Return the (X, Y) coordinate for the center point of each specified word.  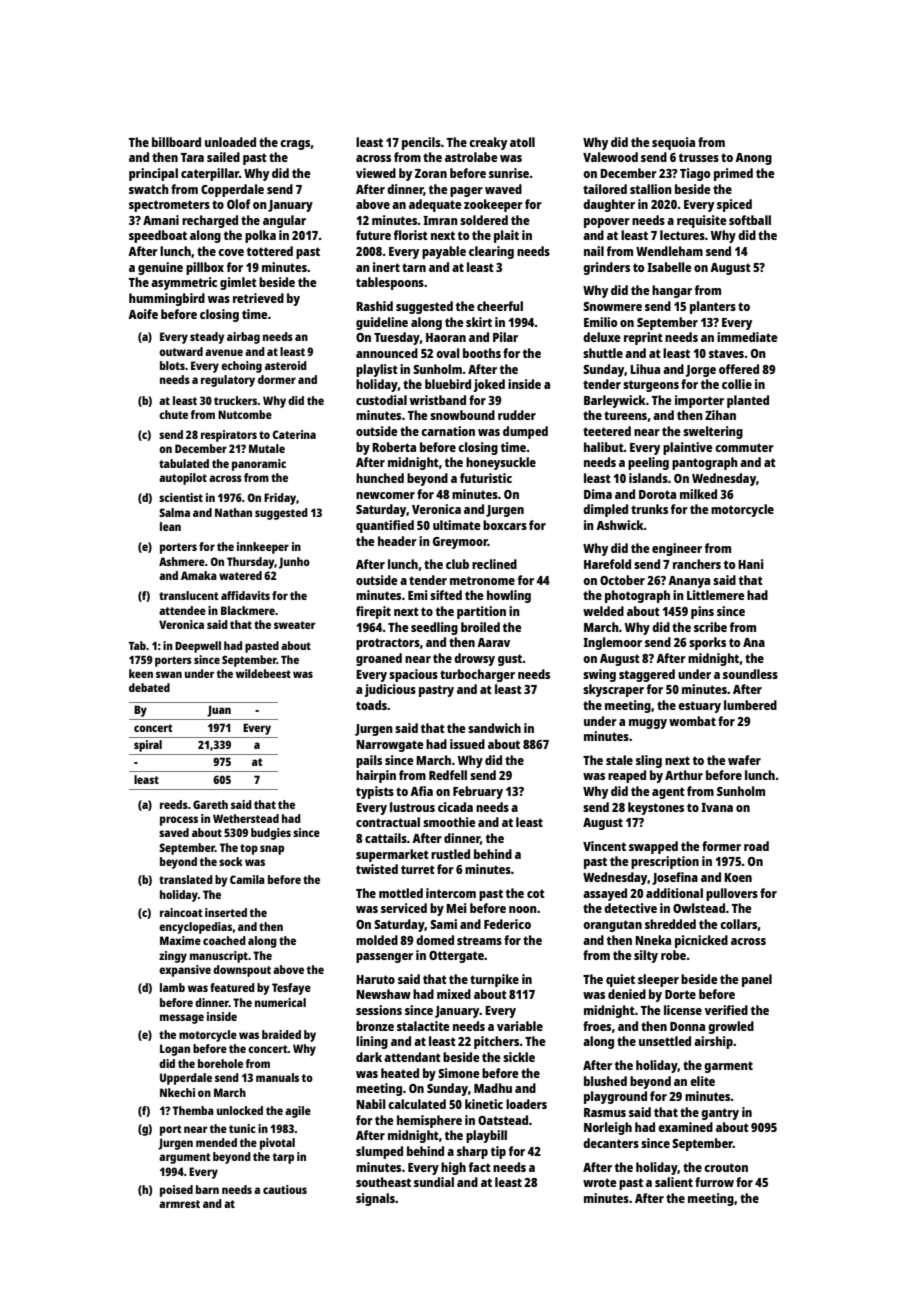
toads (371, 705)
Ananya (689, 582)
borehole (220, 1063)
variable (520, 1026)
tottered (270, 251)
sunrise (509, 173)
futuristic (486, 478)
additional (674, 893)
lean (170, 526)
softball (750, 220)
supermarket (392, 855)
